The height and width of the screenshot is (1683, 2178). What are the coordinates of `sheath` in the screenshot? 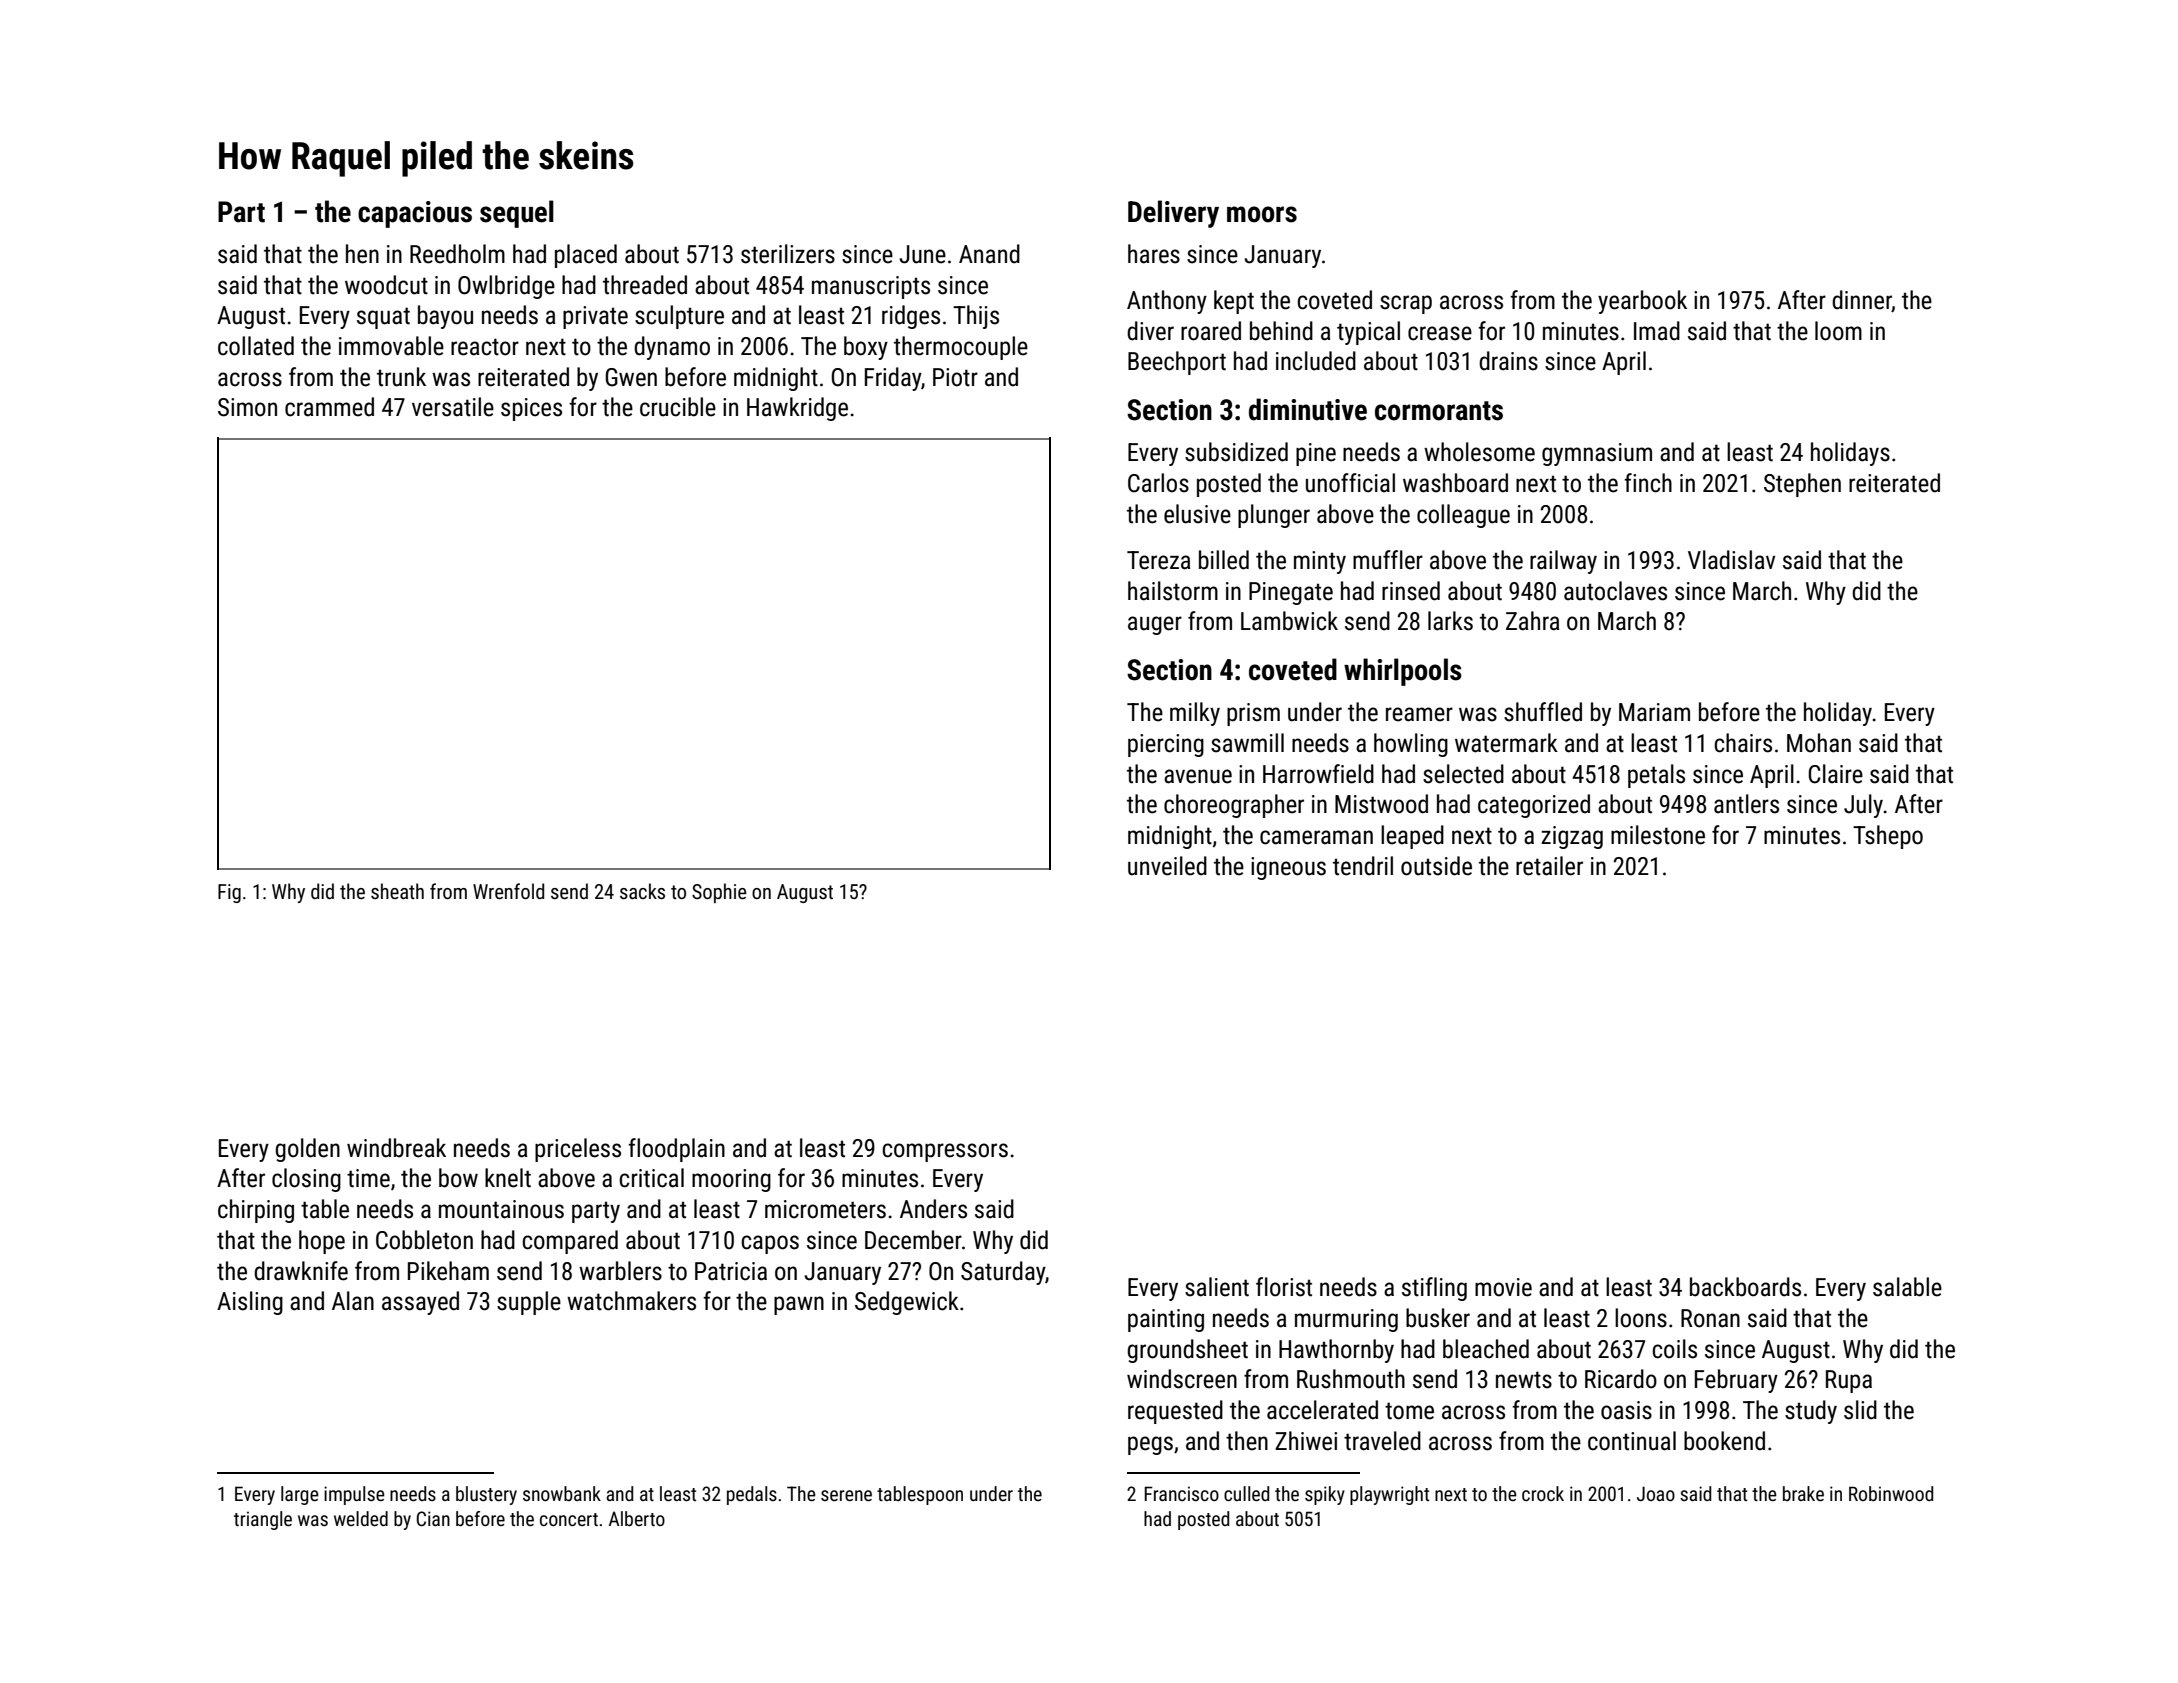 It's located at (397, 891).
